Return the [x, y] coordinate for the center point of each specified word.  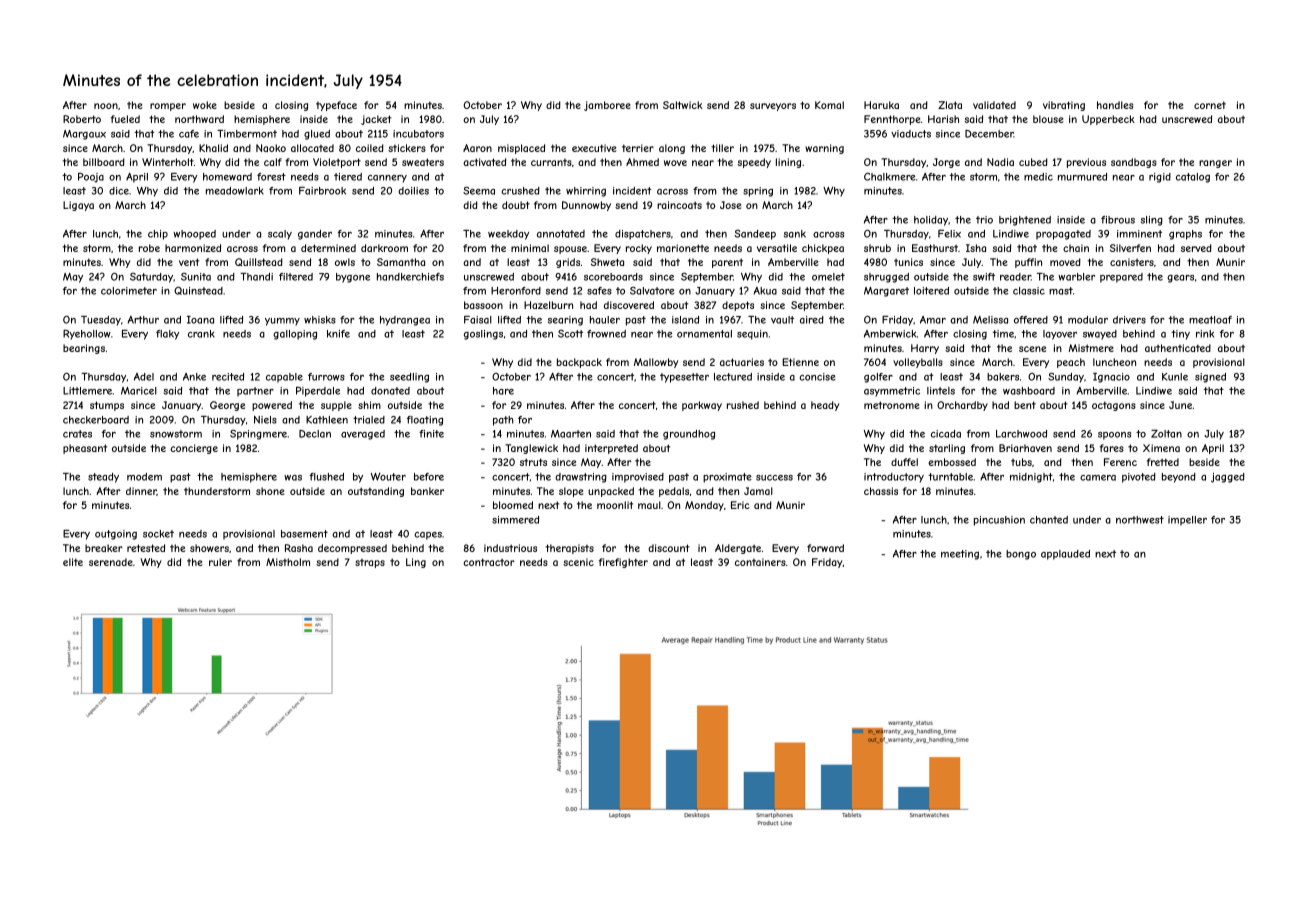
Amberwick [890, 334]
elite [73, 562]
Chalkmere [889, 176]
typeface [336, 106]
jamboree [607, 106]
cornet [1210, 105]
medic [1038, 177]
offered [1031, 320]
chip [158, 235]
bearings [84, 349]
